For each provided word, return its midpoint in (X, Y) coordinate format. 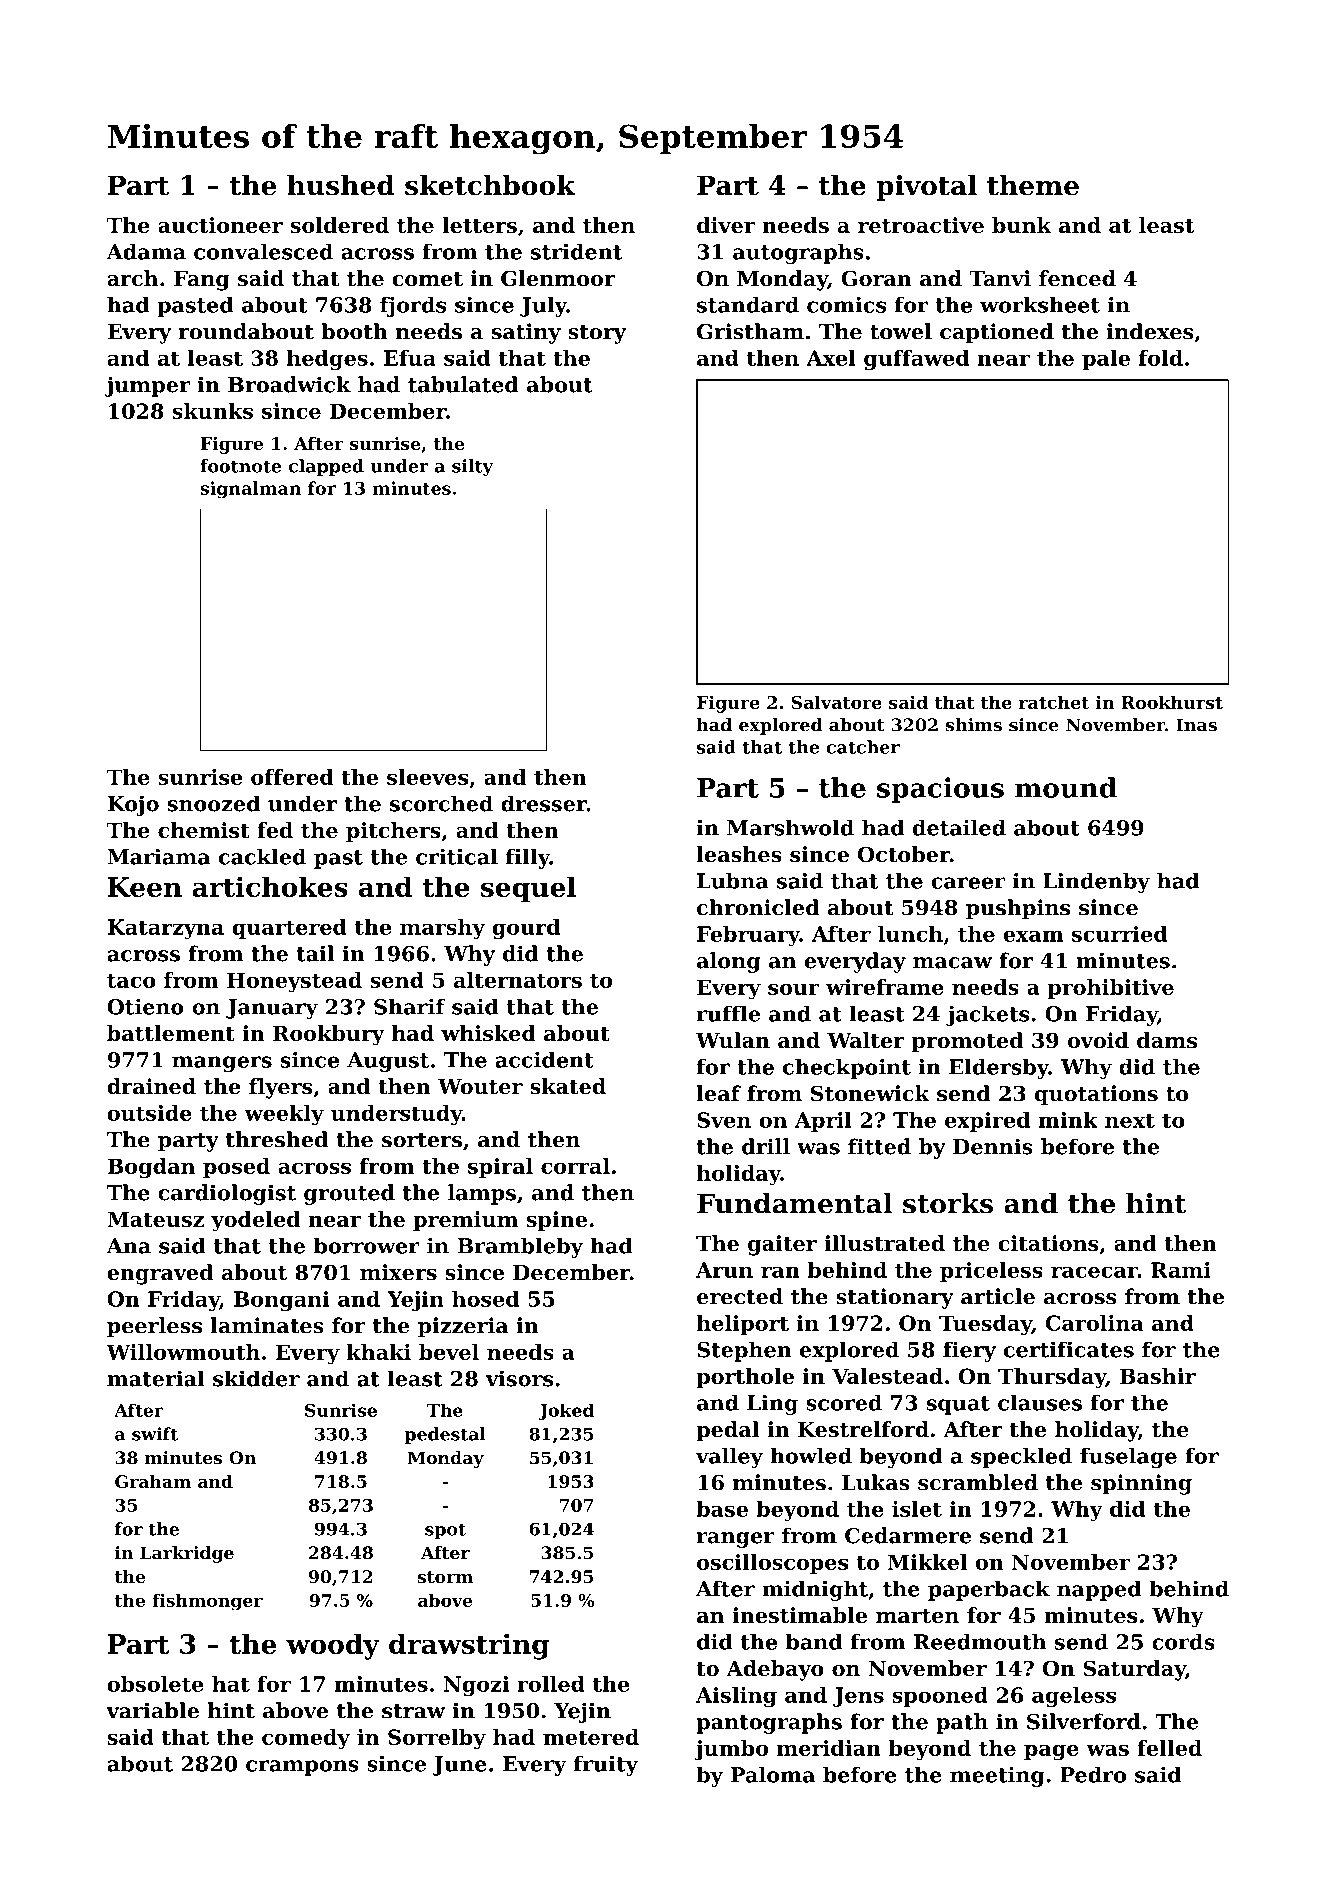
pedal (727, 1431)
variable (152, 1710)
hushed (341, 185)
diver (726, 225)
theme (1033, 185)
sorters (422, 1140)
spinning (1141, 1484)
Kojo (133, 805)
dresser (544, 803)
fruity (606, 1765)
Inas (1196, 725)
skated (568, 1086)
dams (1167, 1040)
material (156, 1378)
